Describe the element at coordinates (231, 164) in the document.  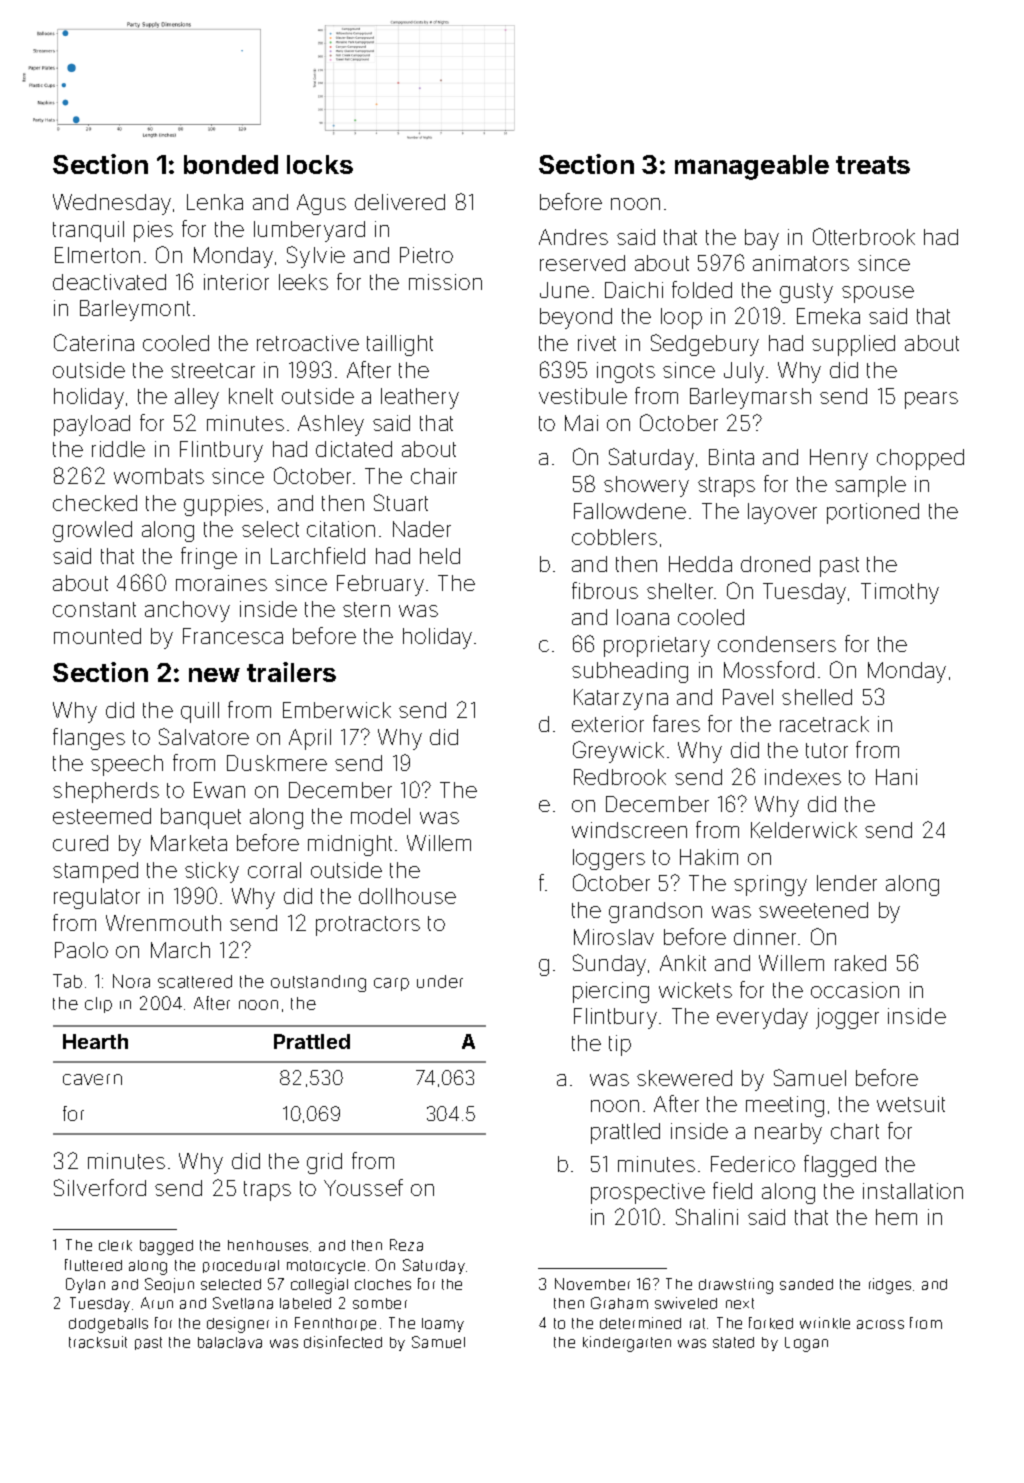
I see `bonded` at that location.
